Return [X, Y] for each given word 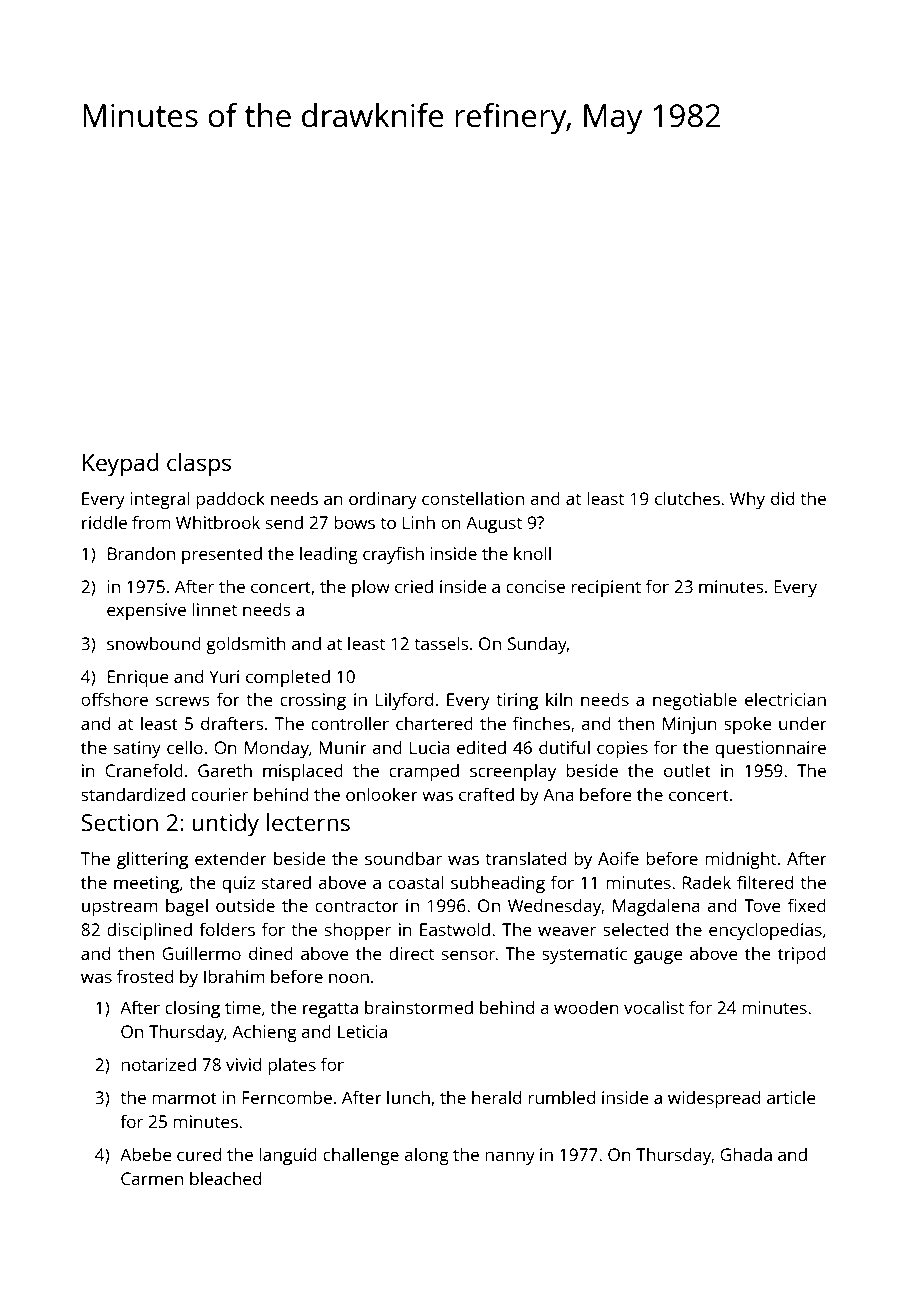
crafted [486, 794]
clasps [199, 465]
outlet [687, 770]
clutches [687, 498]
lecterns [308, 822]
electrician [785, 699]
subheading [498, 884]
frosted [145, 976]
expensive [146, 611]
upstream [120, 908]
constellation [473, 498]
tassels [441, 643]
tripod [802, 955]
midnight [740, 860]
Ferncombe [287, 1097]
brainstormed [419, 1007]
